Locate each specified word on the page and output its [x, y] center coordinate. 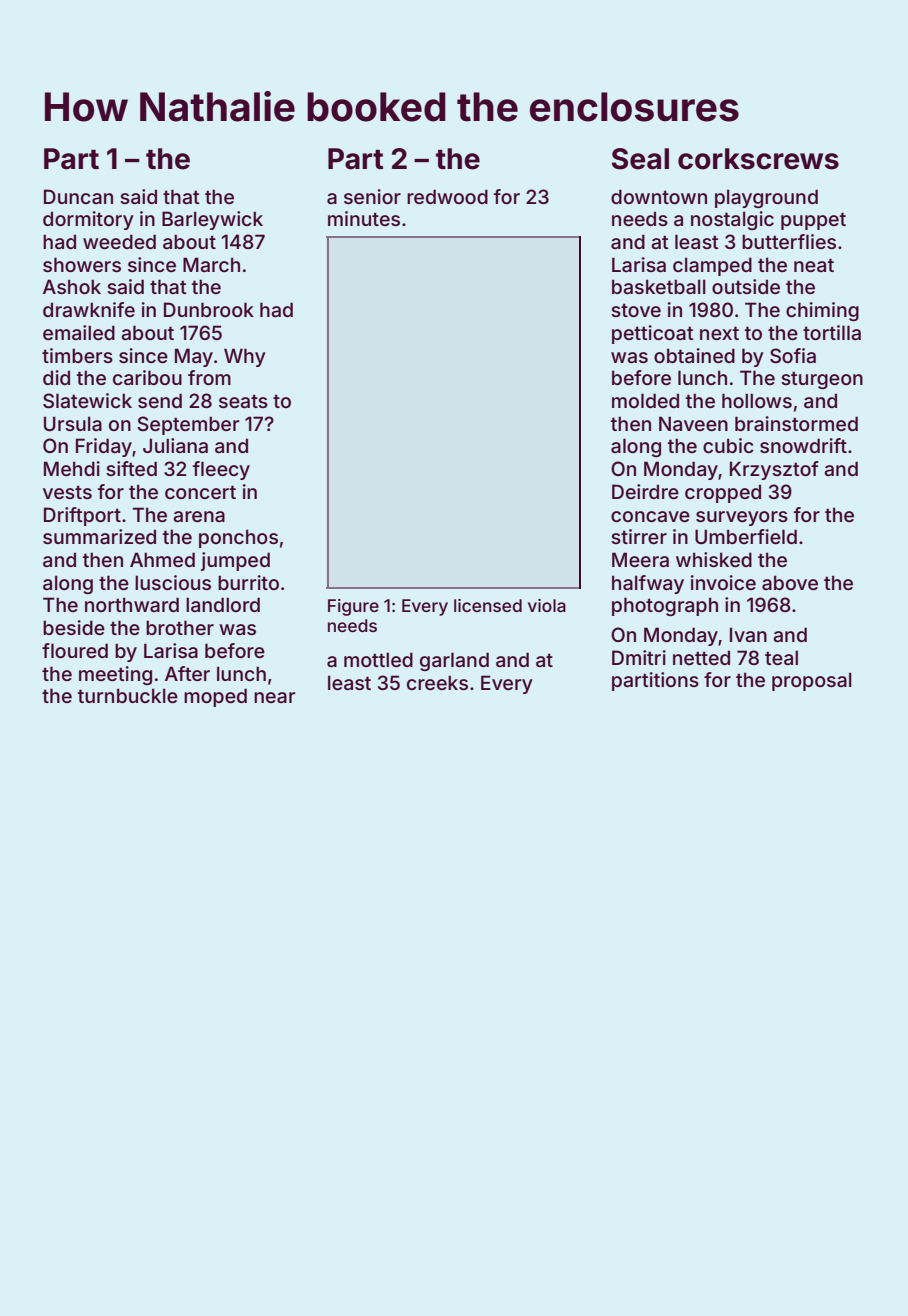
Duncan [78, 196]
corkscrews [758, 159]
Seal [640, 159]
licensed [488, 605]
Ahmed [162, 559]
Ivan [748, 634]
